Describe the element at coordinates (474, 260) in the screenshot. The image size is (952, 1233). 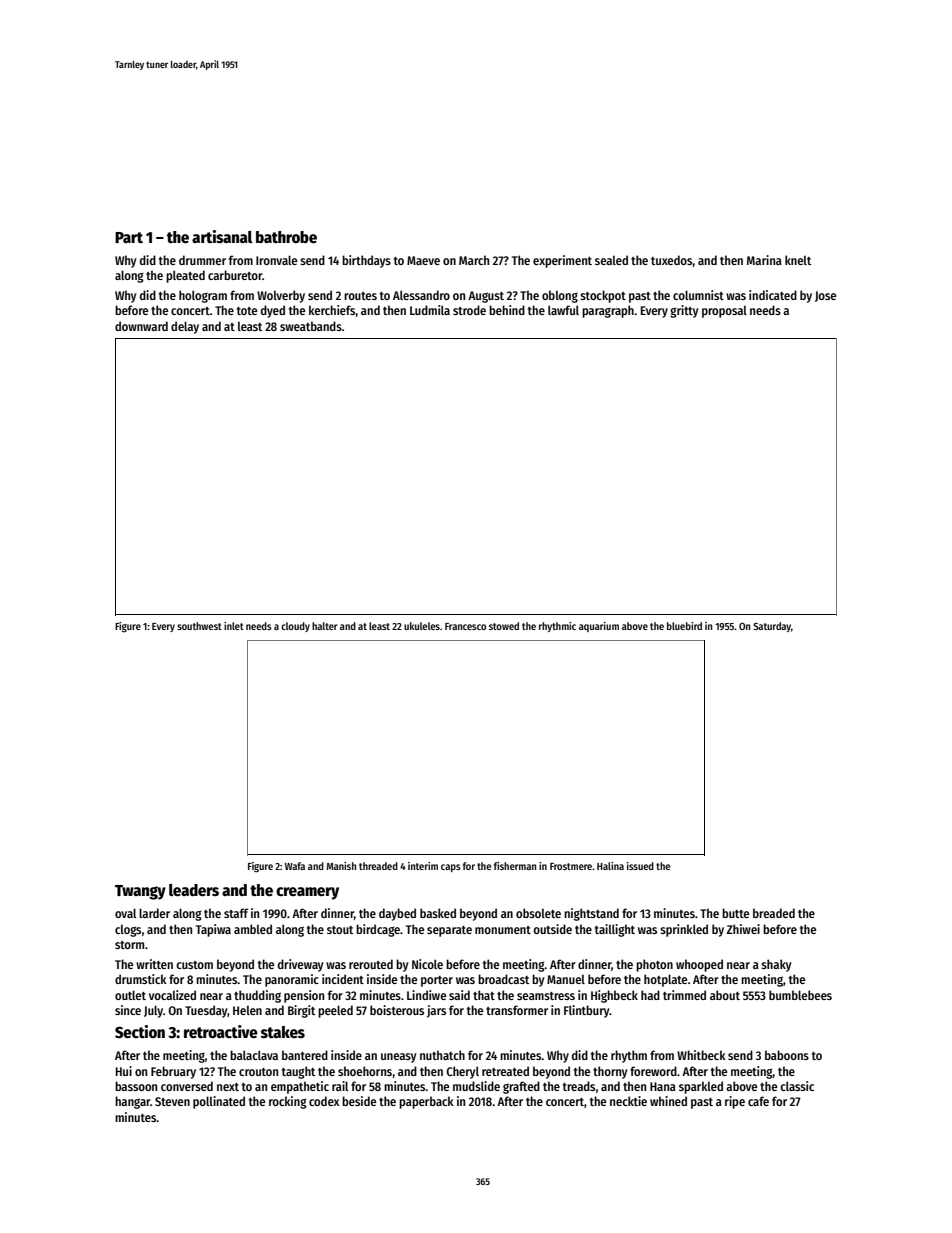
I see `March` at that location.
